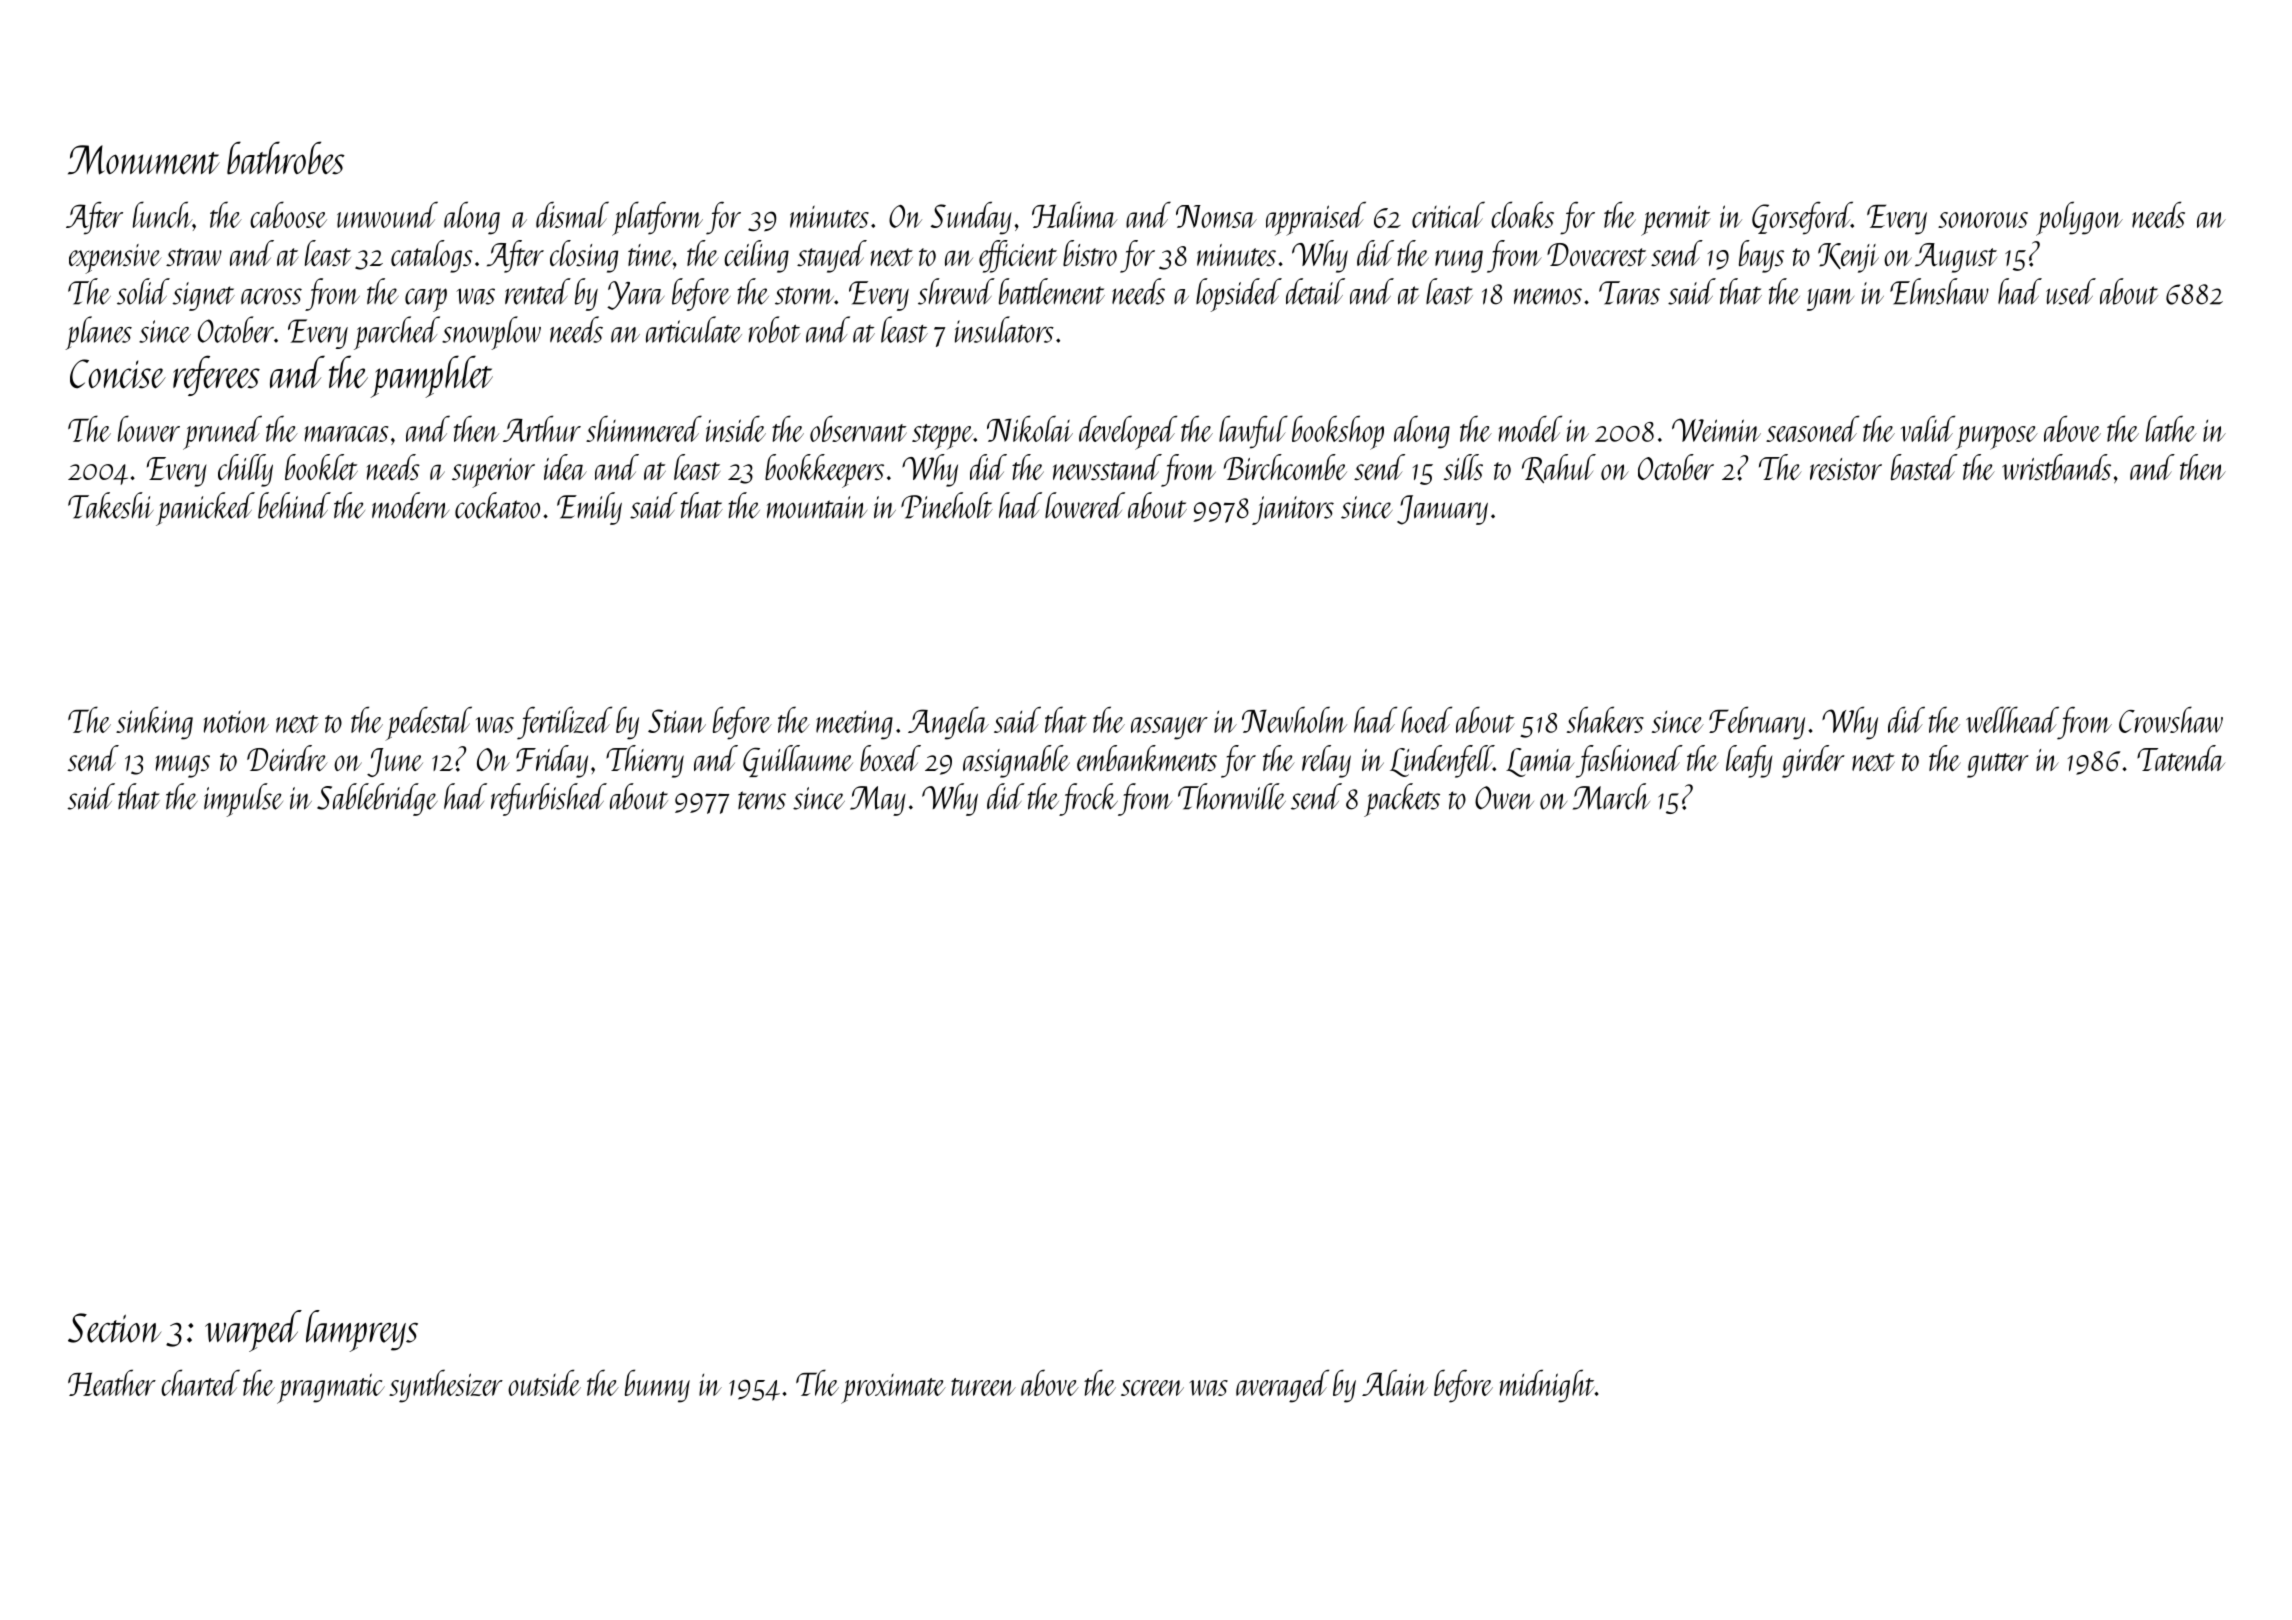 The width and height of the screenshot is (2292, 1620). Describe the element at coordinates (362, 1331) in the screenshot. I see `lampreys` at that location.
